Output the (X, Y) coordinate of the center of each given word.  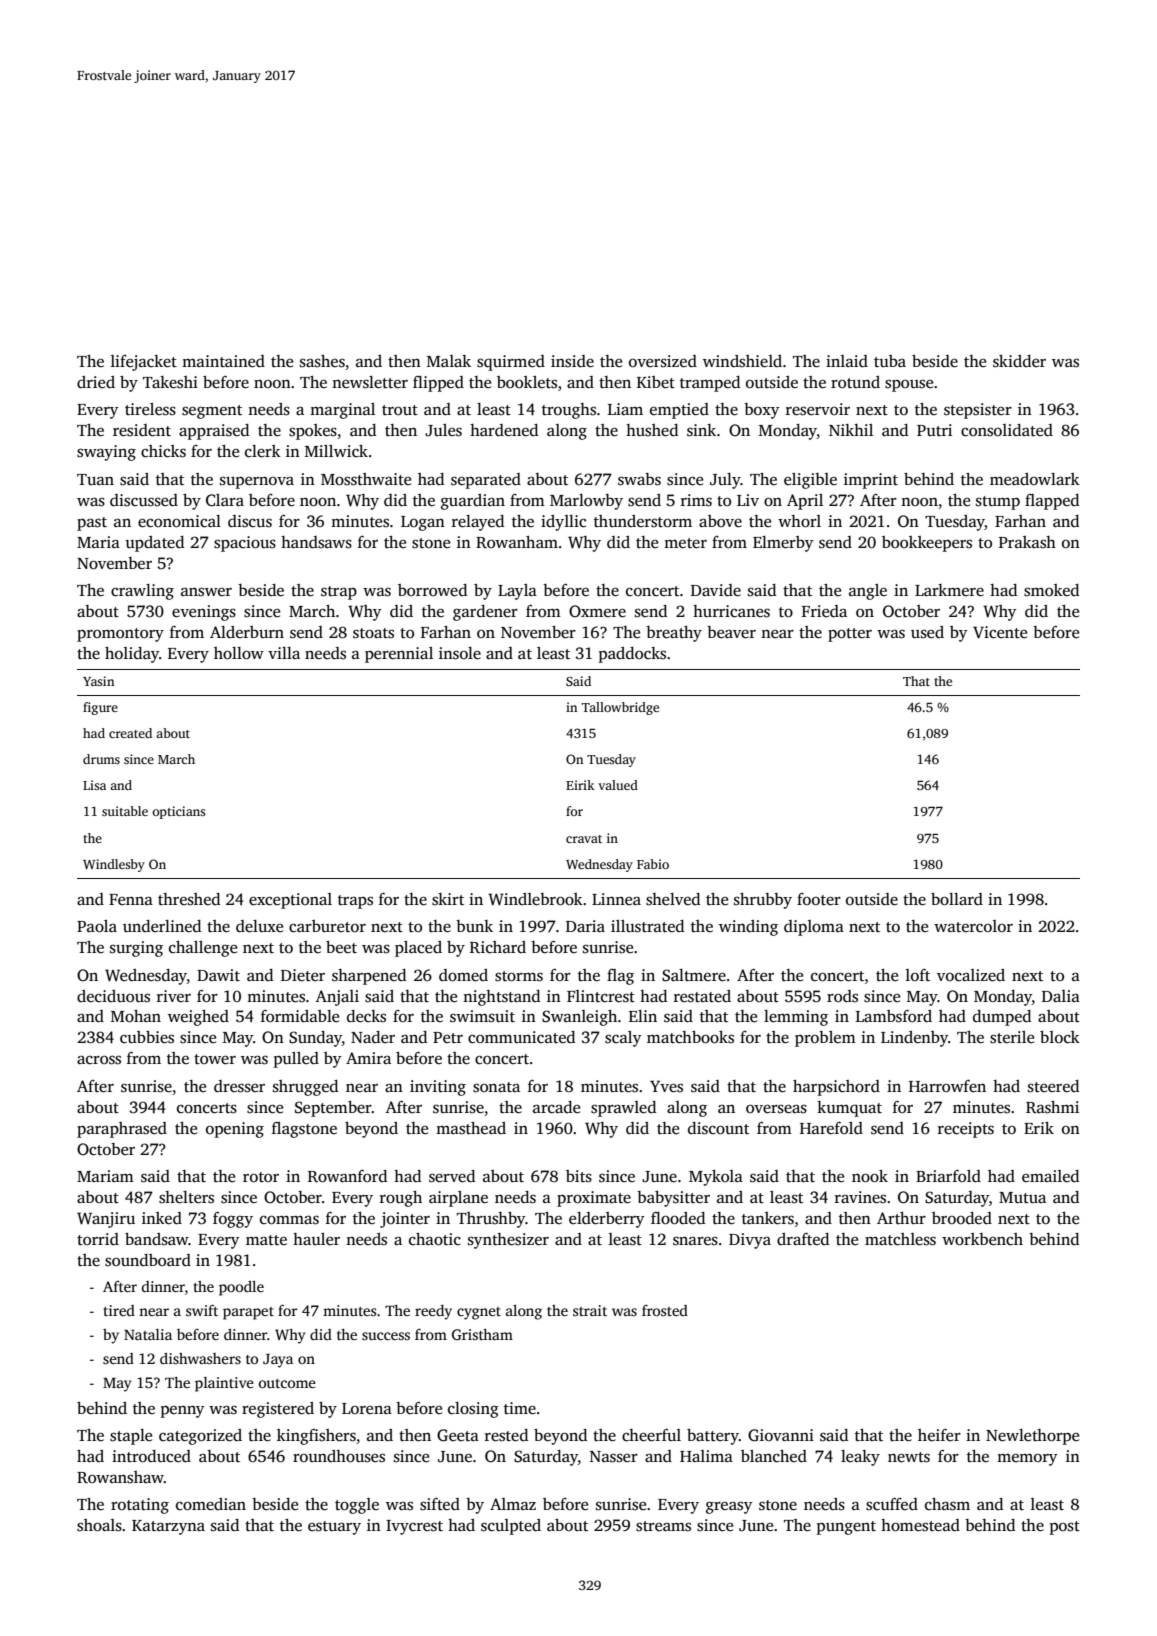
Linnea (616, 899)
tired (119, 1310)
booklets (527, 382)
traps (355, 902)
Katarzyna (168, 1527)
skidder (1019, 361)
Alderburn (247, 632)
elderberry (607, 1220)
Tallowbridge (620, 708)
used (927, 632)
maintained (223, 361)
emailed (1050, 1176)
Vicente (1000, 632)
